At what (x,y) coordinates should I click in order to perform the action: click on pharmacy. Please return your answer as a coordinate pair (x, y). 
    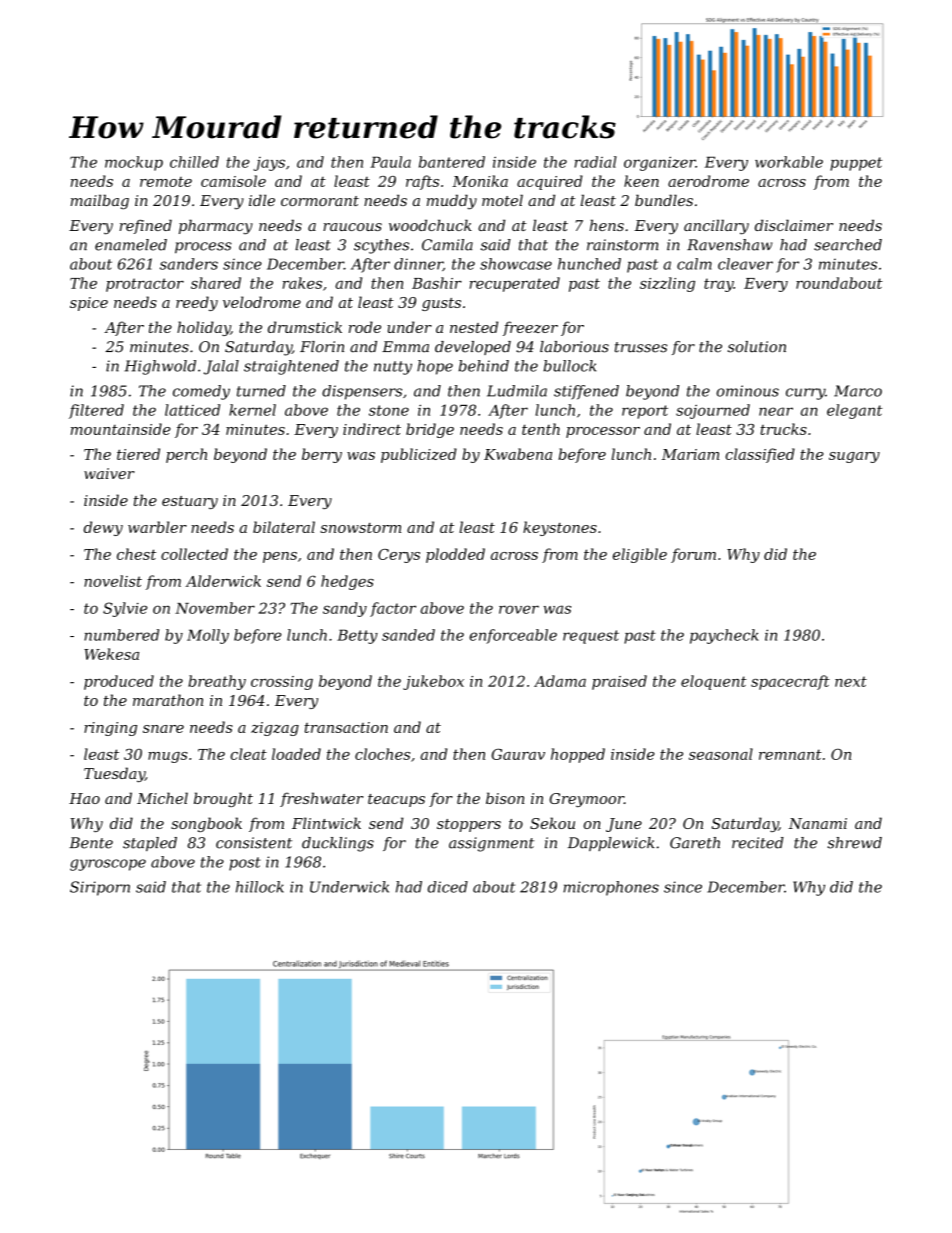
    Looking at the image, I should click on (216, 226).
